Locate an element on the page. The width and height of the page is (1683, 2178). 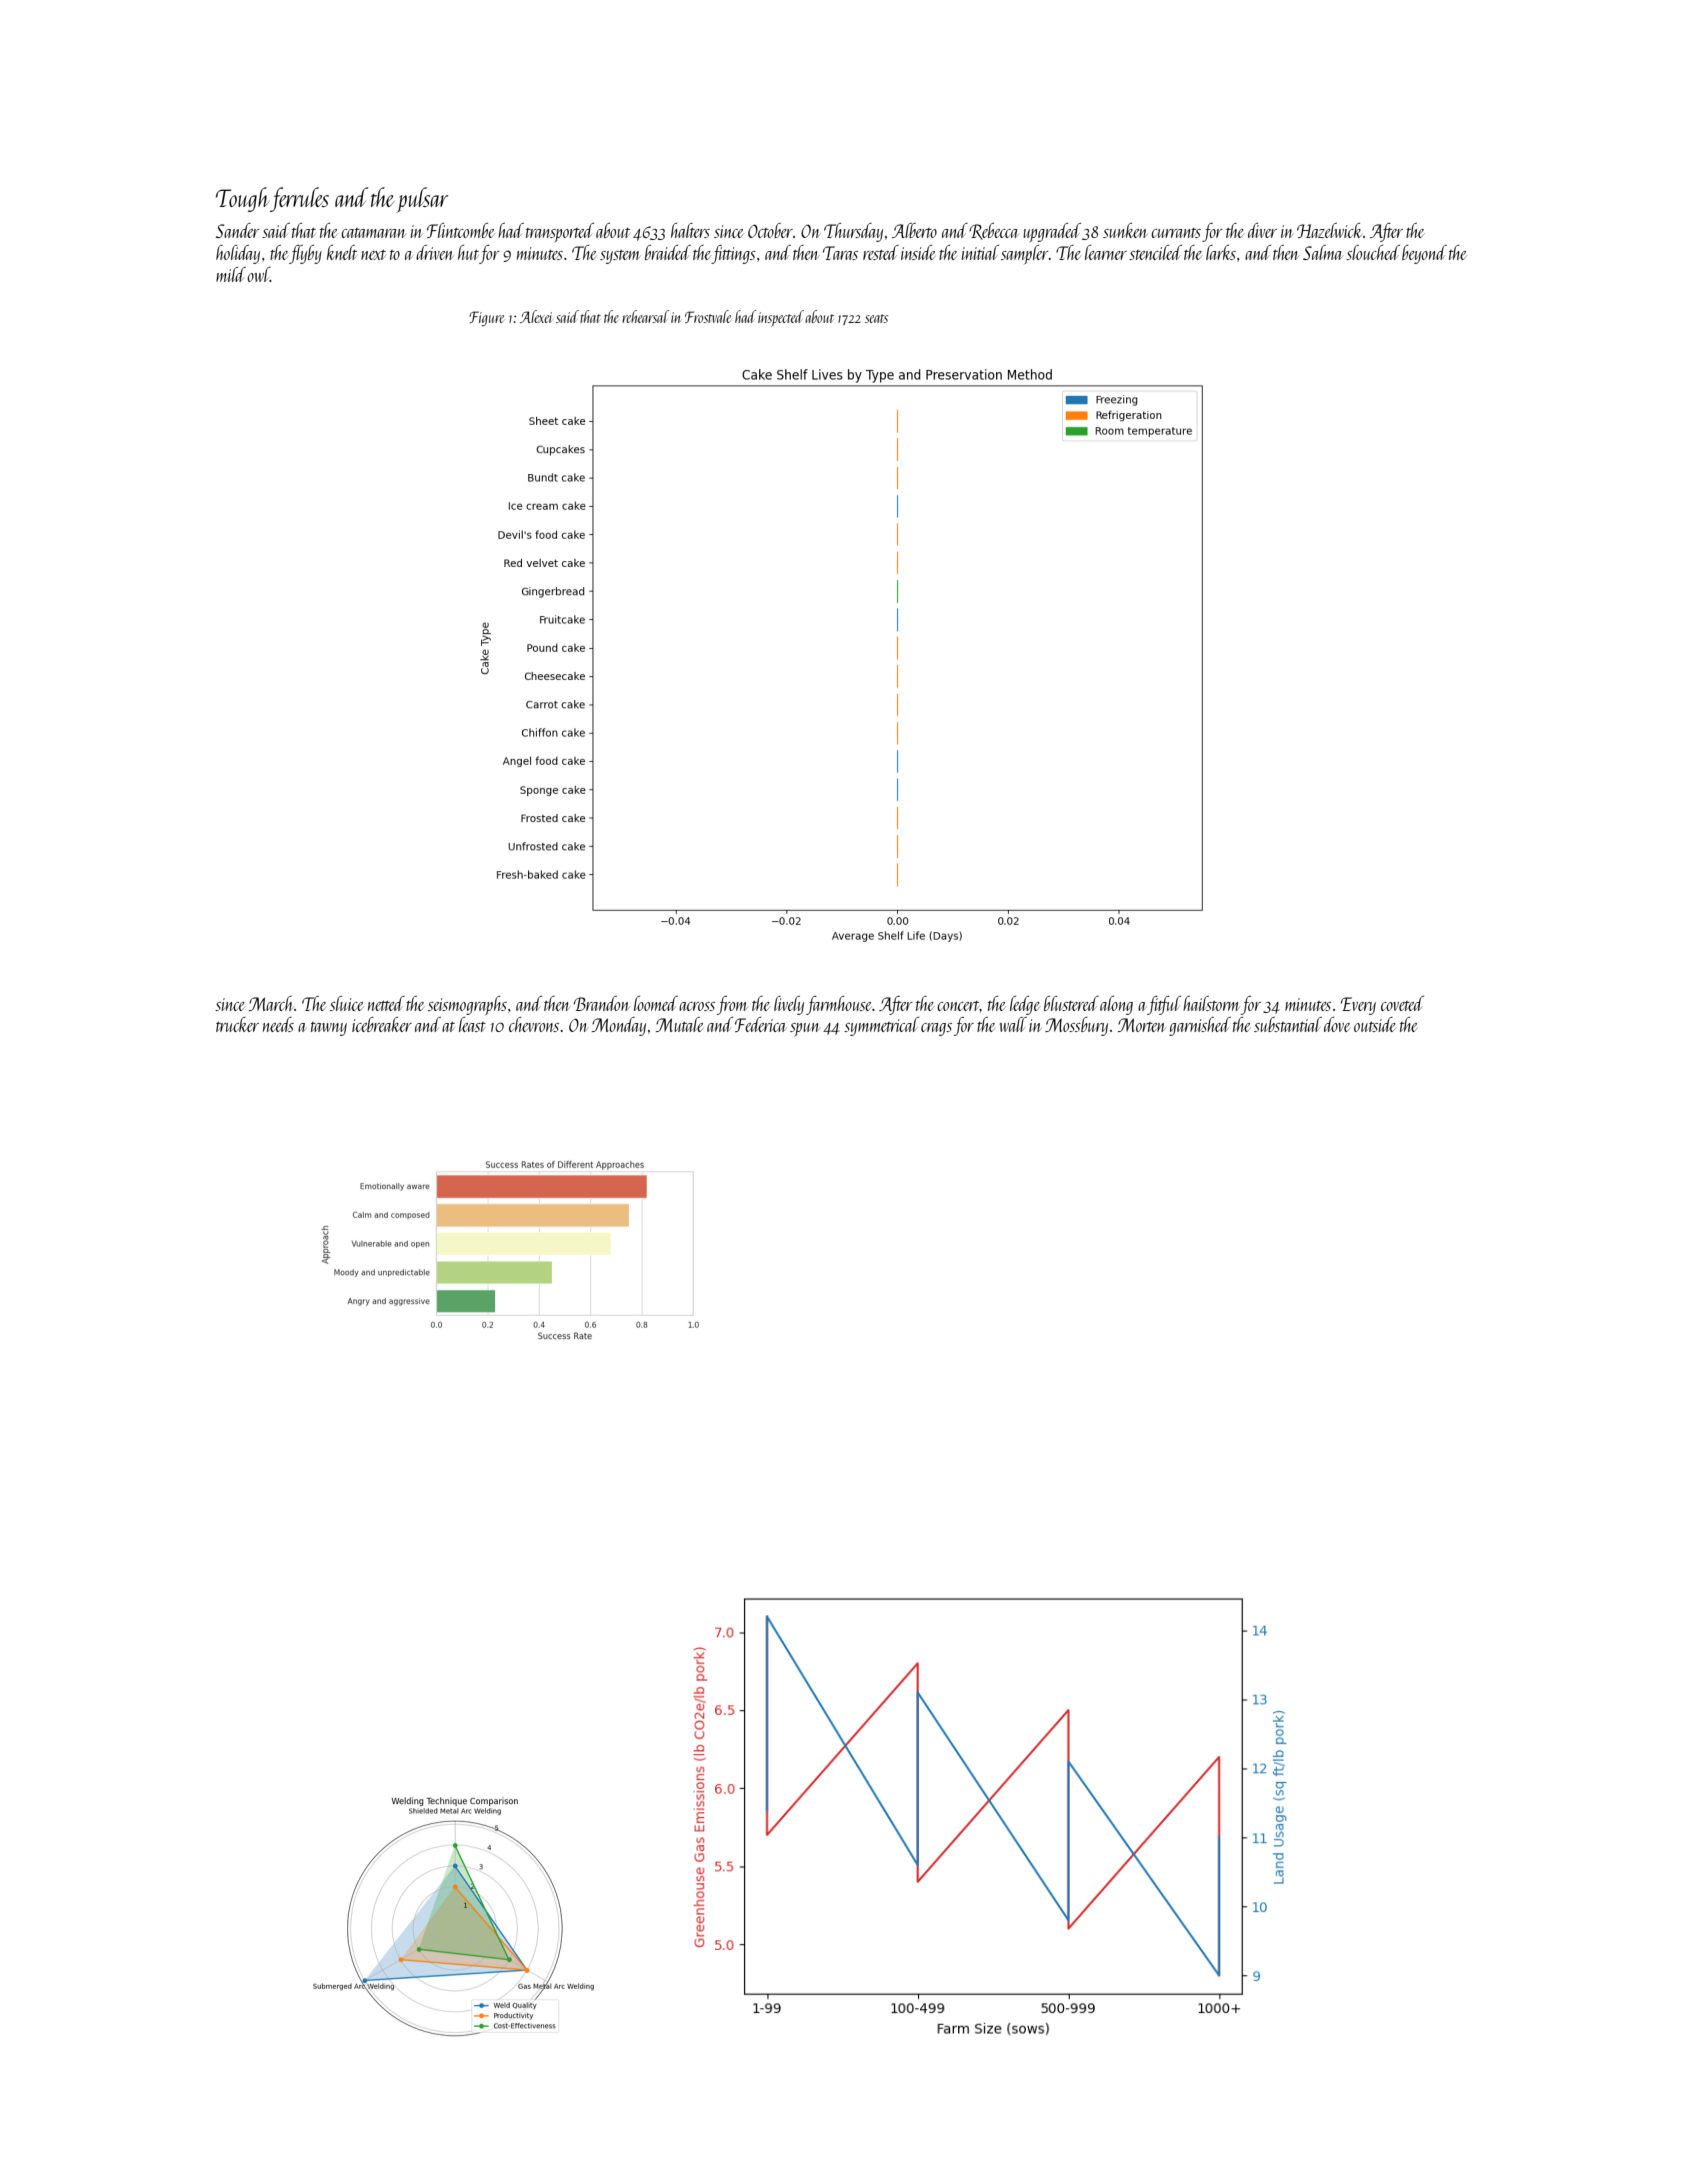
slouched is located at coordinates (1373, 252).
